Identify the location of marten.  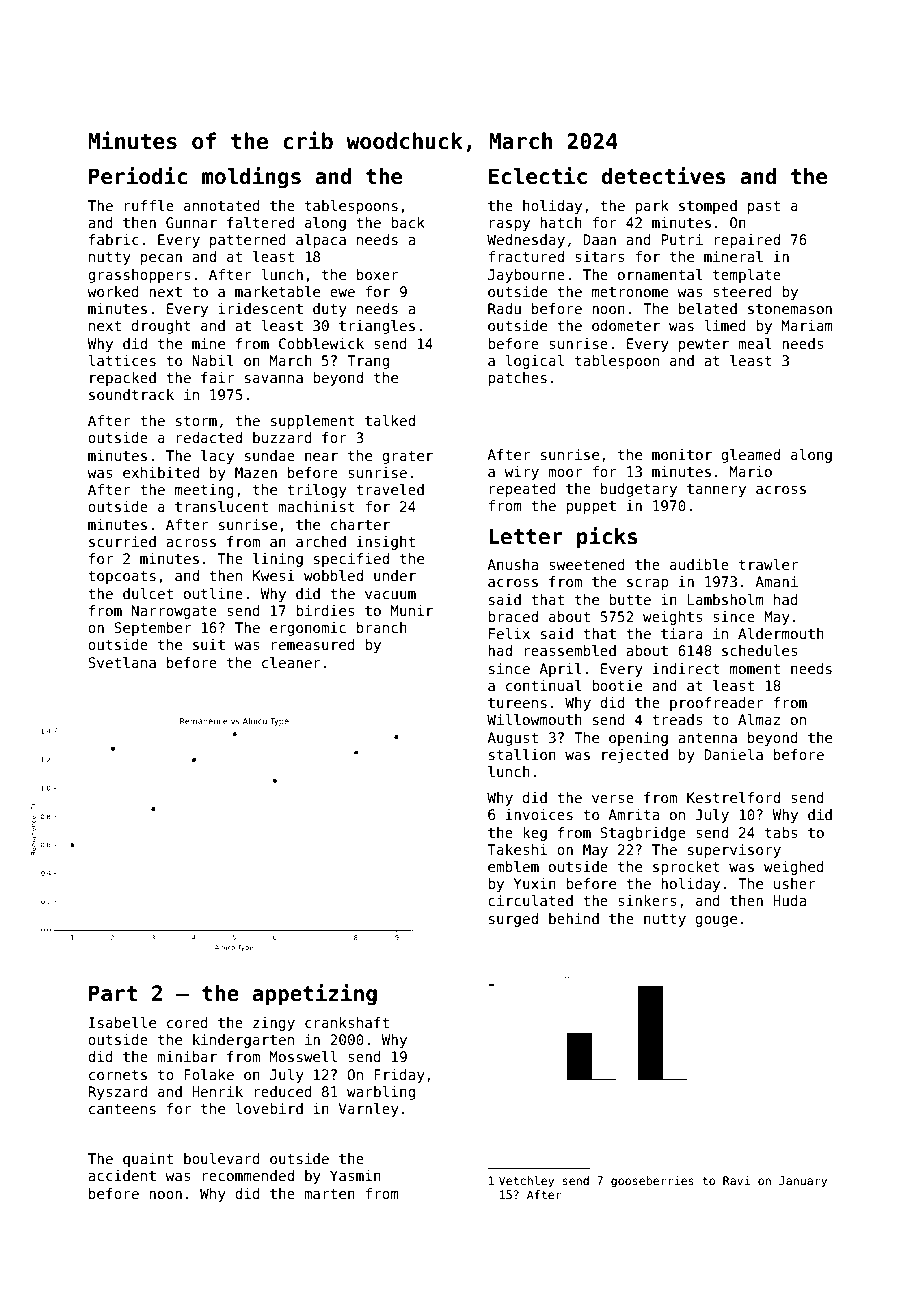
(329, 1194).
